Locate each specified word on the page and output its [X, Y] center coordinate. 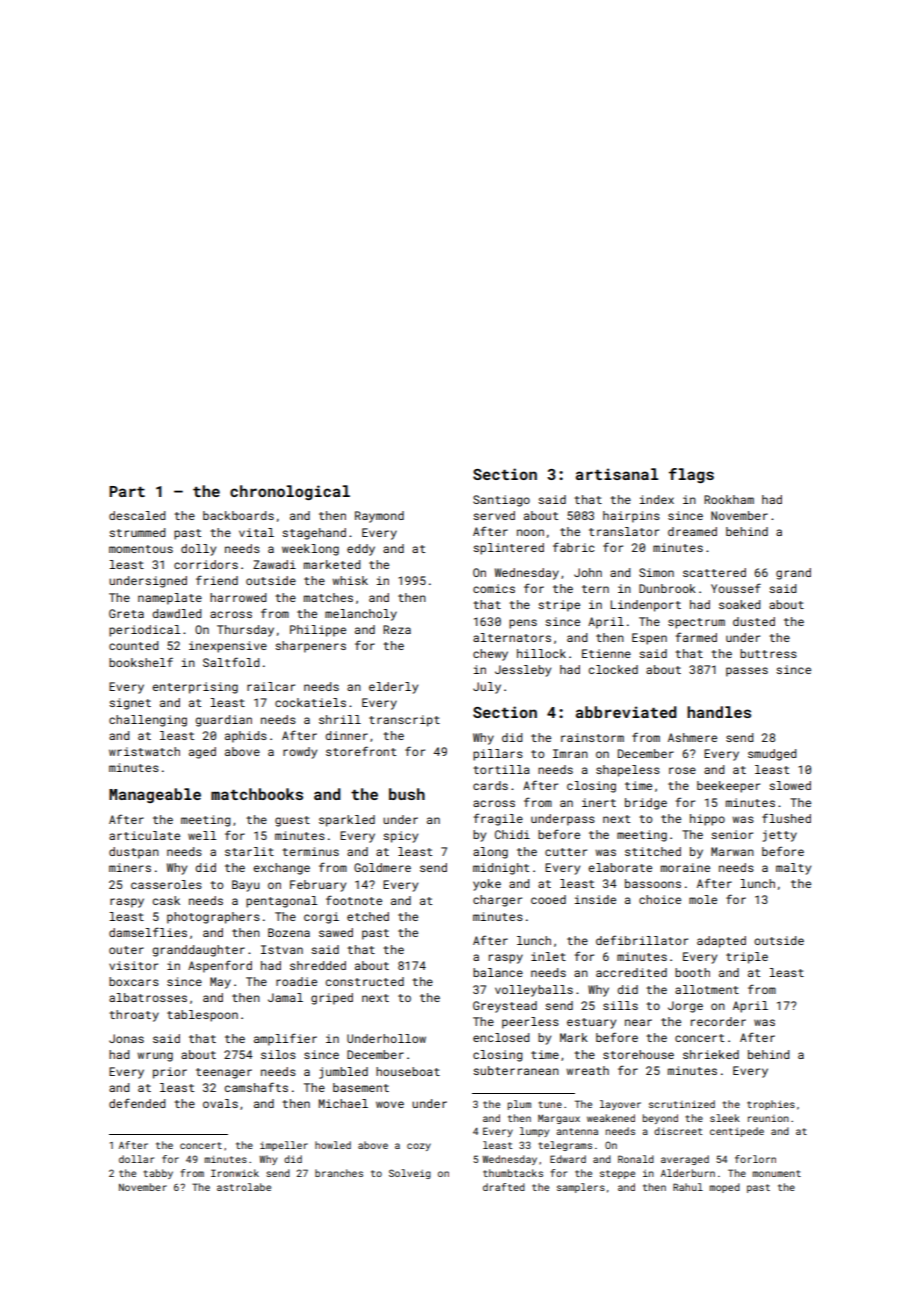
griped [332, 999]
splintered [508, 549]
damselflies [148, 932]
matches [328, 597]
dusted [754, 621]
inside [595, 899]
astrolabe [244, 1187]
